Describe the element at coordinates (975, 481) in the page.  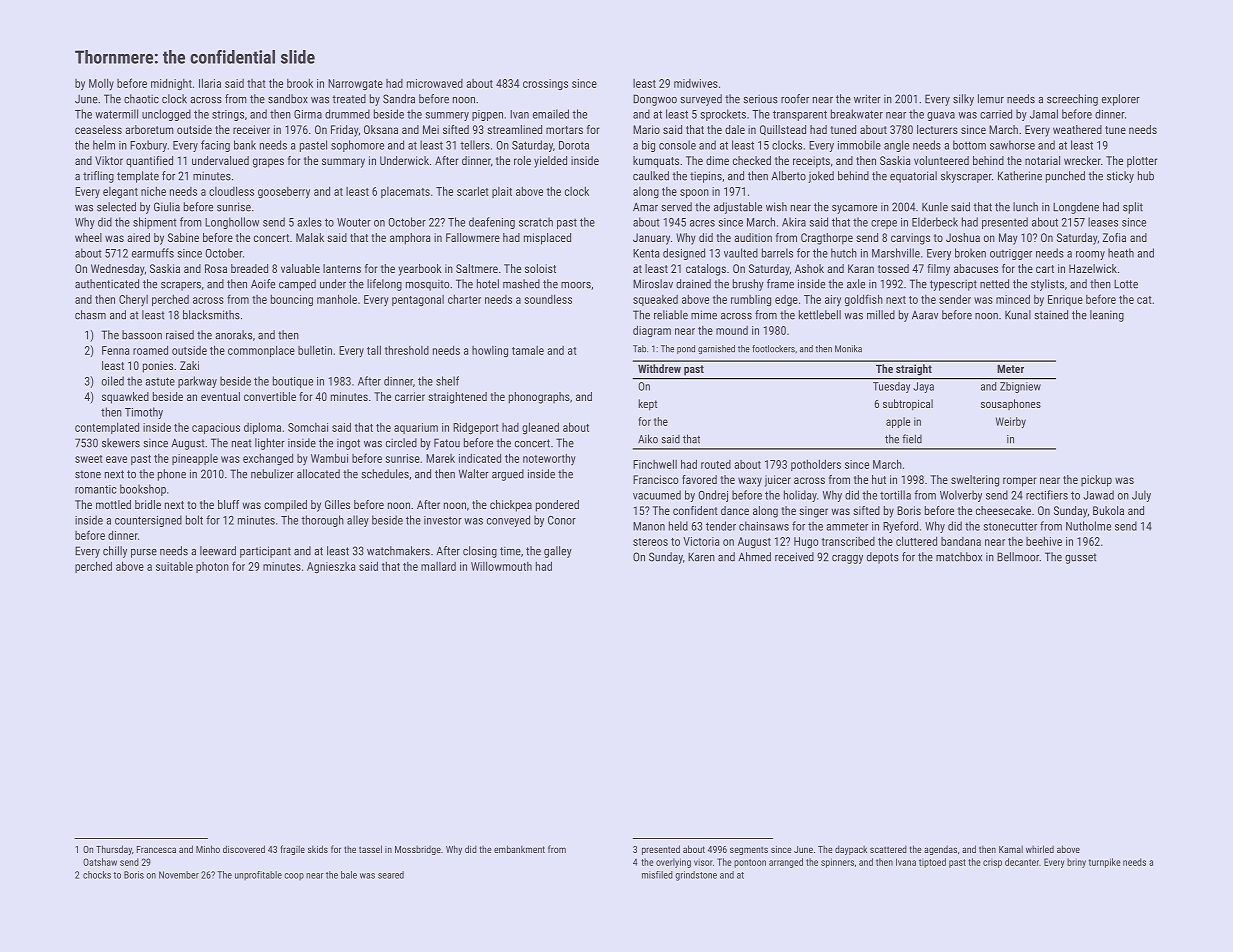
I see `sweltering` at that location.
